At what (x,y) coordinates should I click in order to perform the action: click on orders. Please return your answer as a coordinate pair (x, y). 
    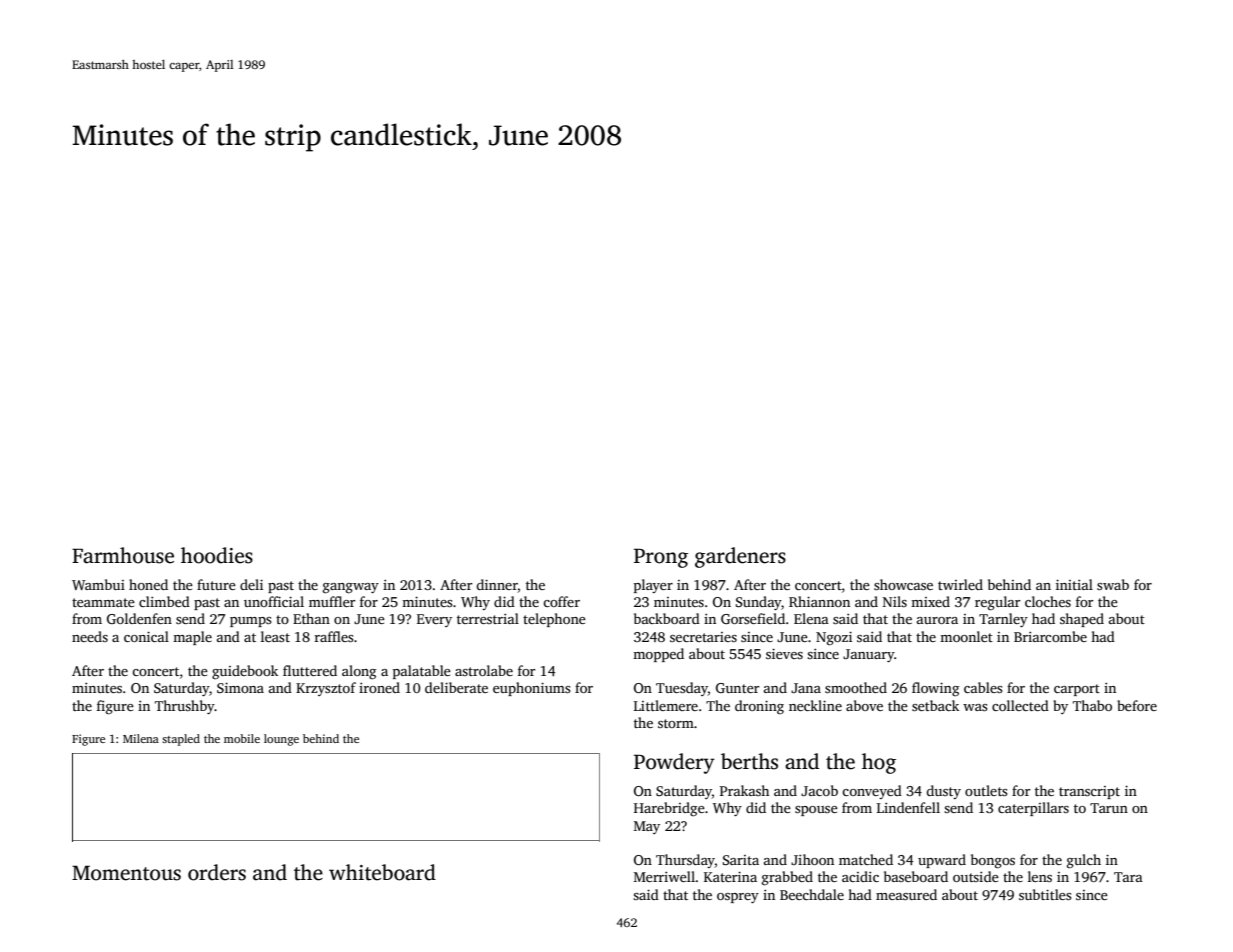
    Looking at the image, I should click on (217, 872).
